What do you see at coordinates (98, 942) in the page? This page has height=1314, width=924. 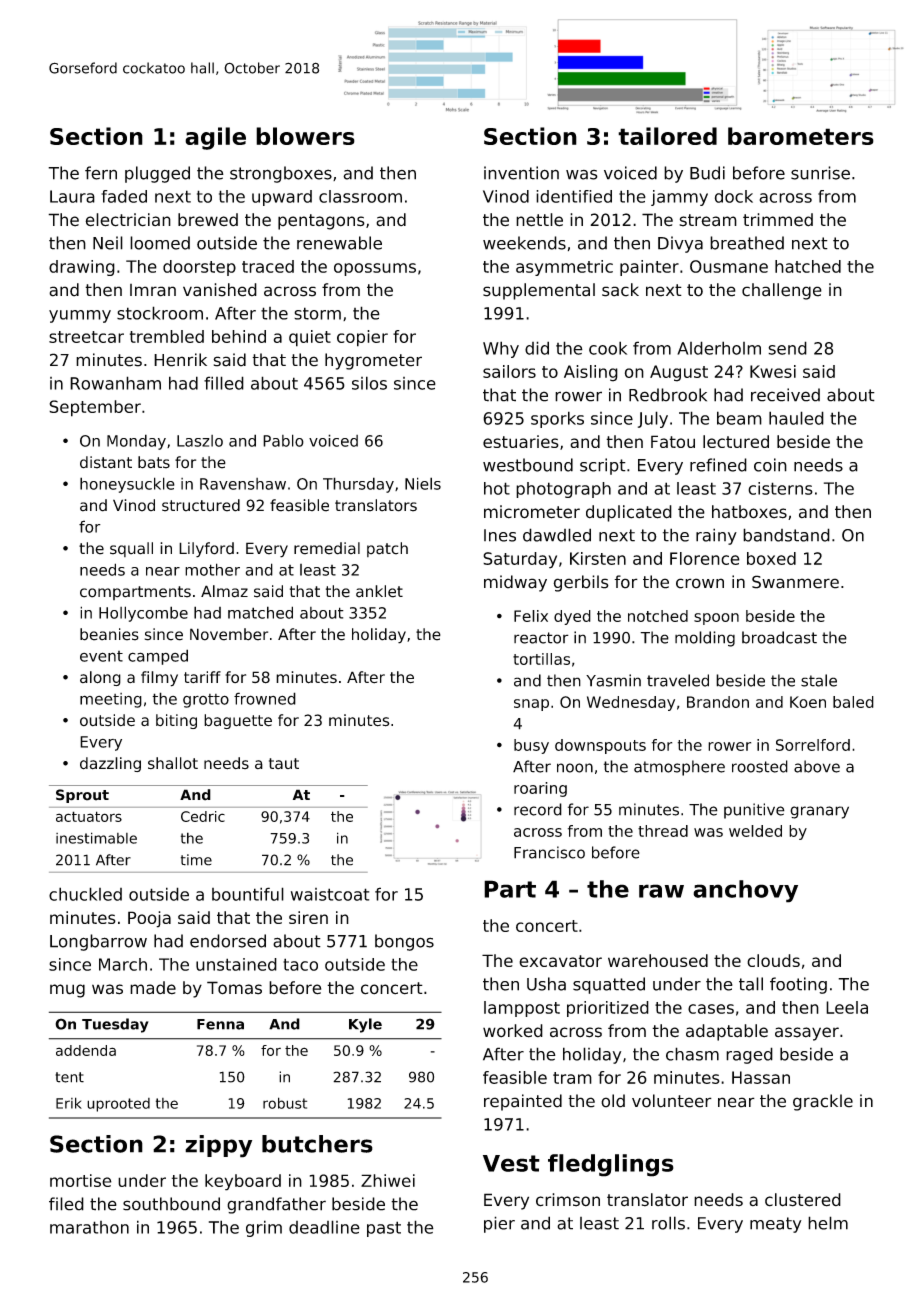 I see `Longbarrow` at bounding box center [98, 942].
